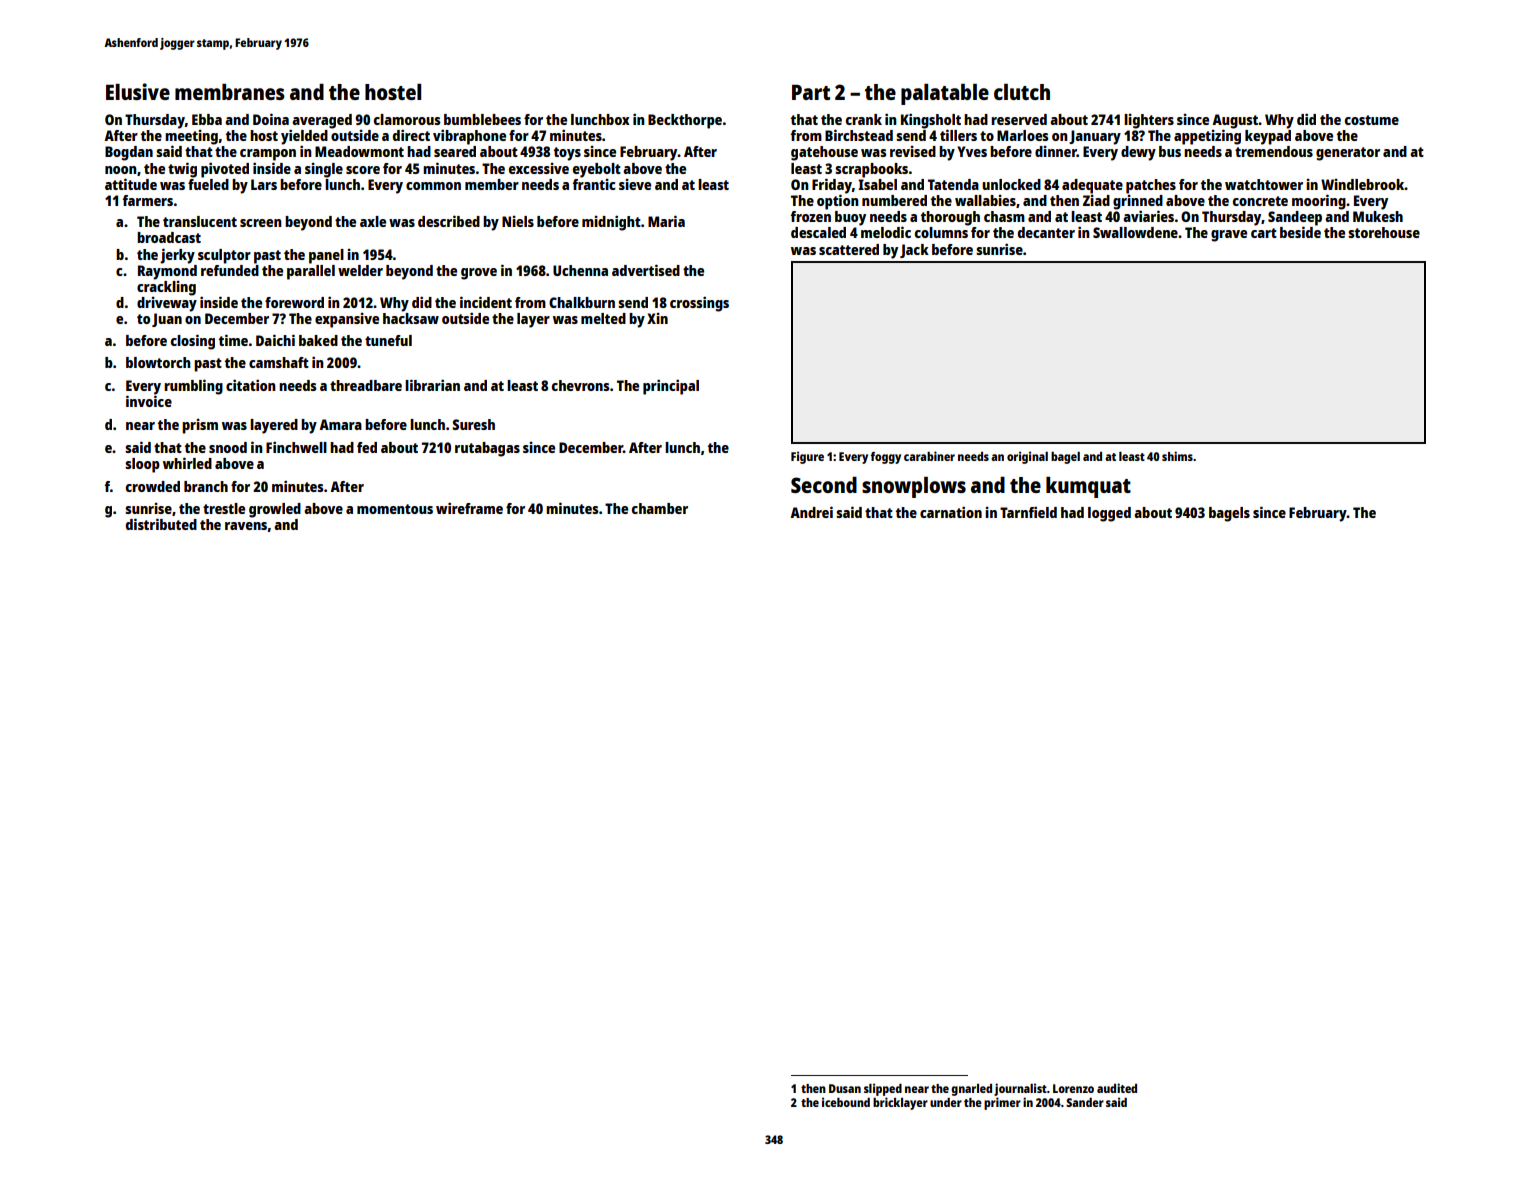 This document has width=1530, height=1182. Describe the element at coordinates (1372, 120) in the document. I see `costume` at that location.
